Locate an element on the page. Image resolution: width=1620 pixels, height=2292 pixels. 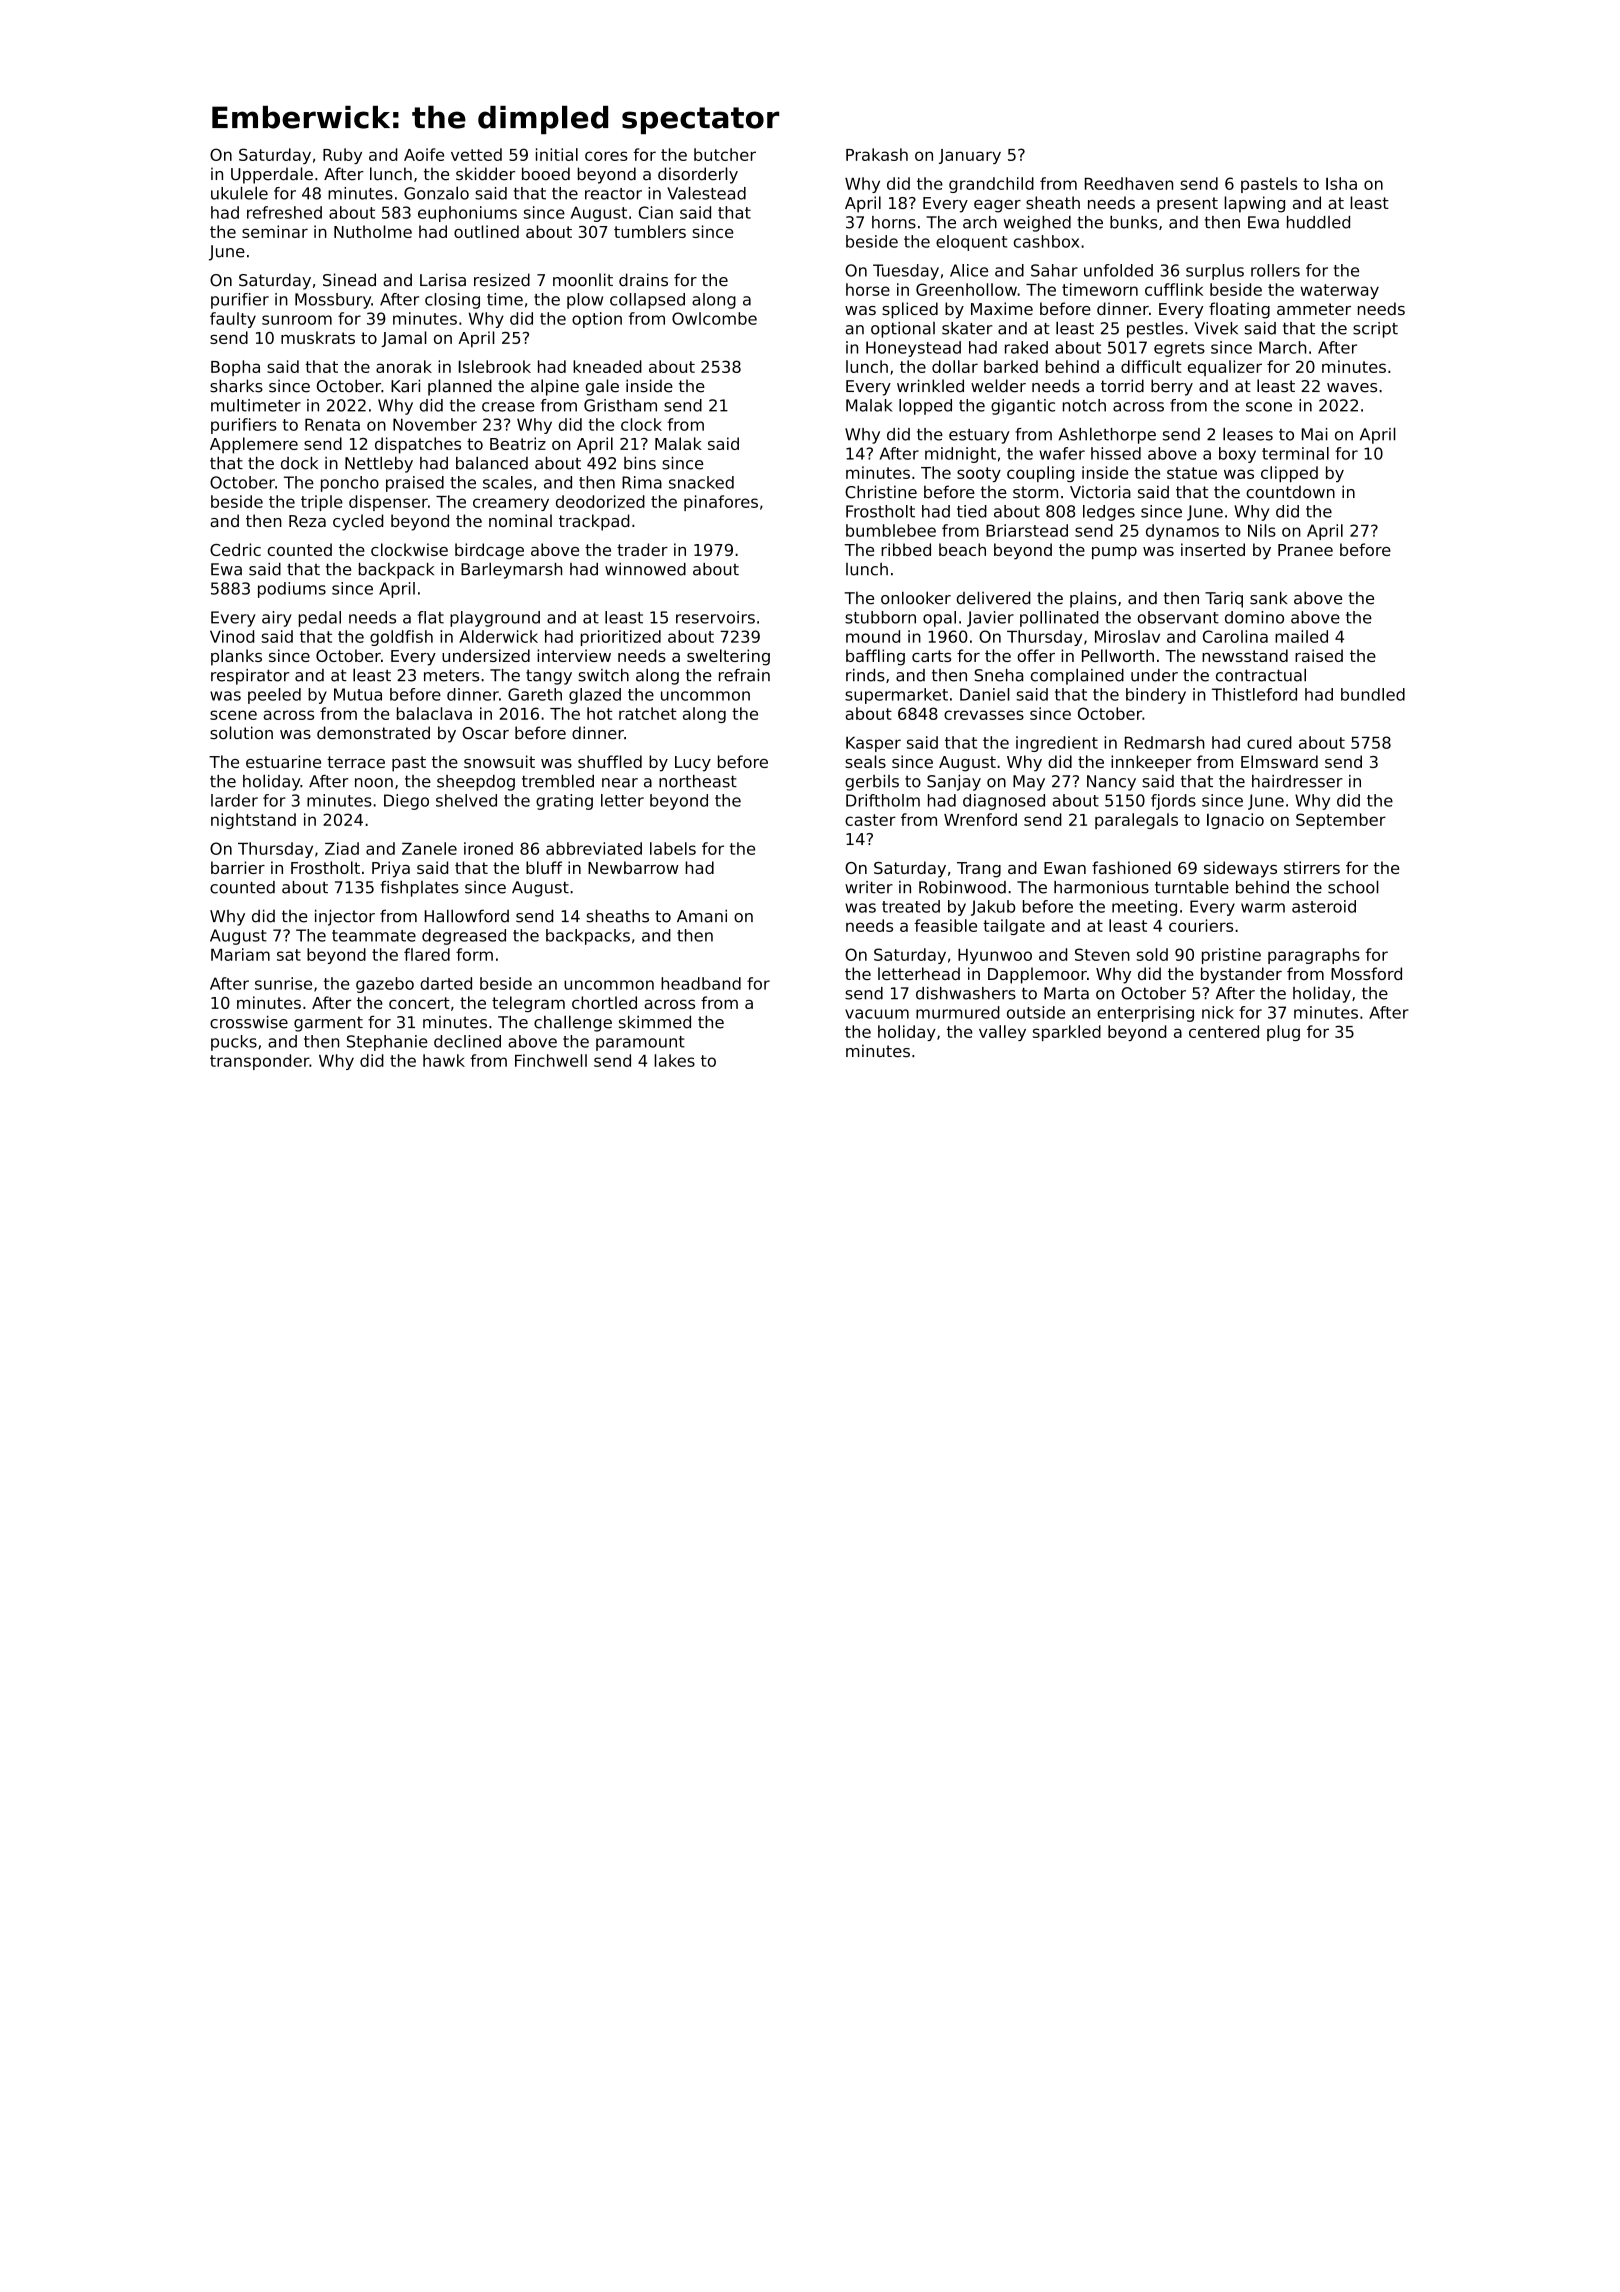
Pranee is located at coordinates (1305, 550).
